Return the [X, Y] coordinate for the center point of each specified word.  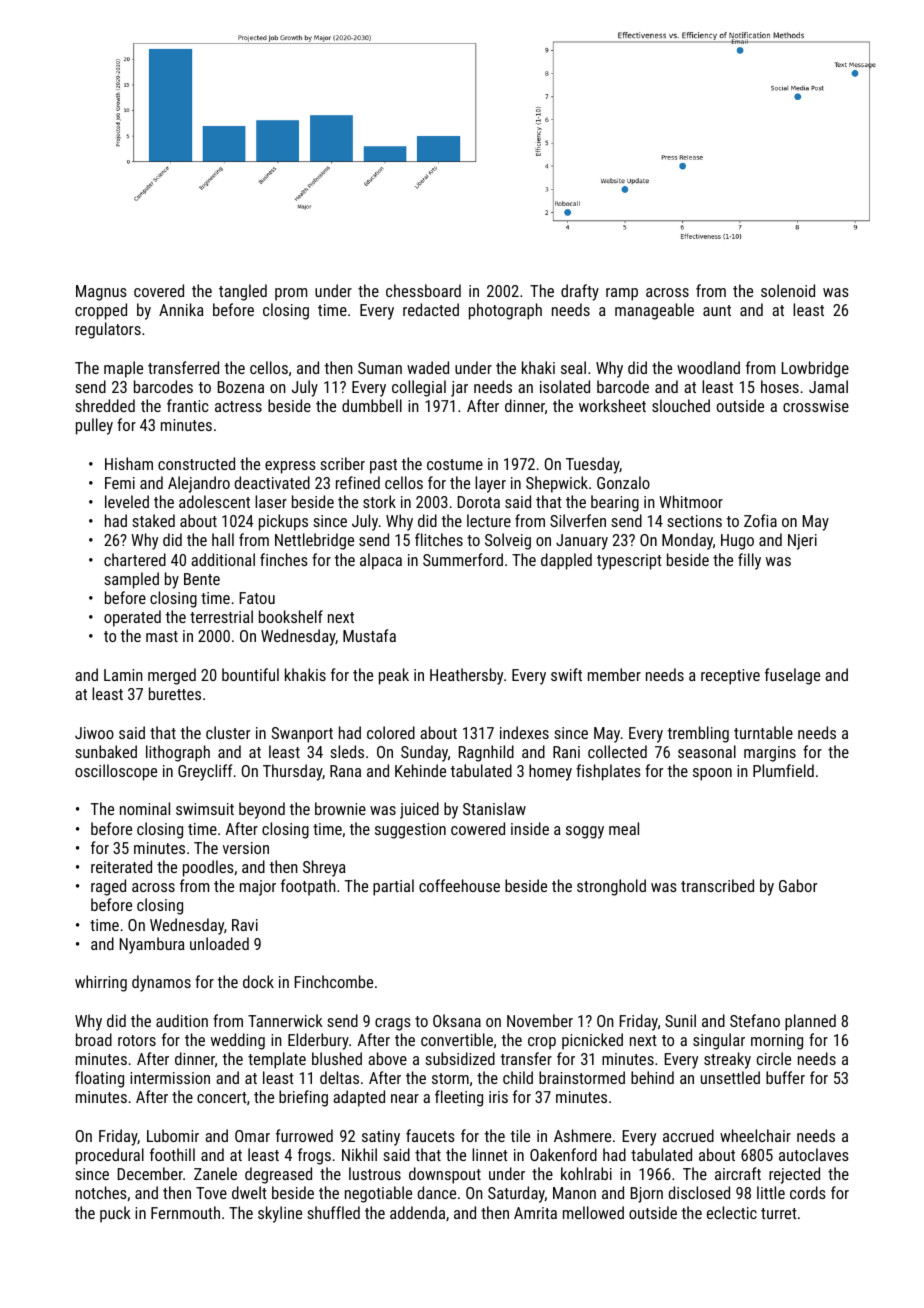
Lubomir [173, 1135]
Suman [380, 368]
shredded [105, 405]
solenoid [788, 290]
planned [810, 1022]
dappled [566, 561]
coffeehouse [459, 885]
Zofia [760, 520]
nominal [145, 808]
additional [223, 559]
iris [498, 1097]
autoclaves [814, 1154]
